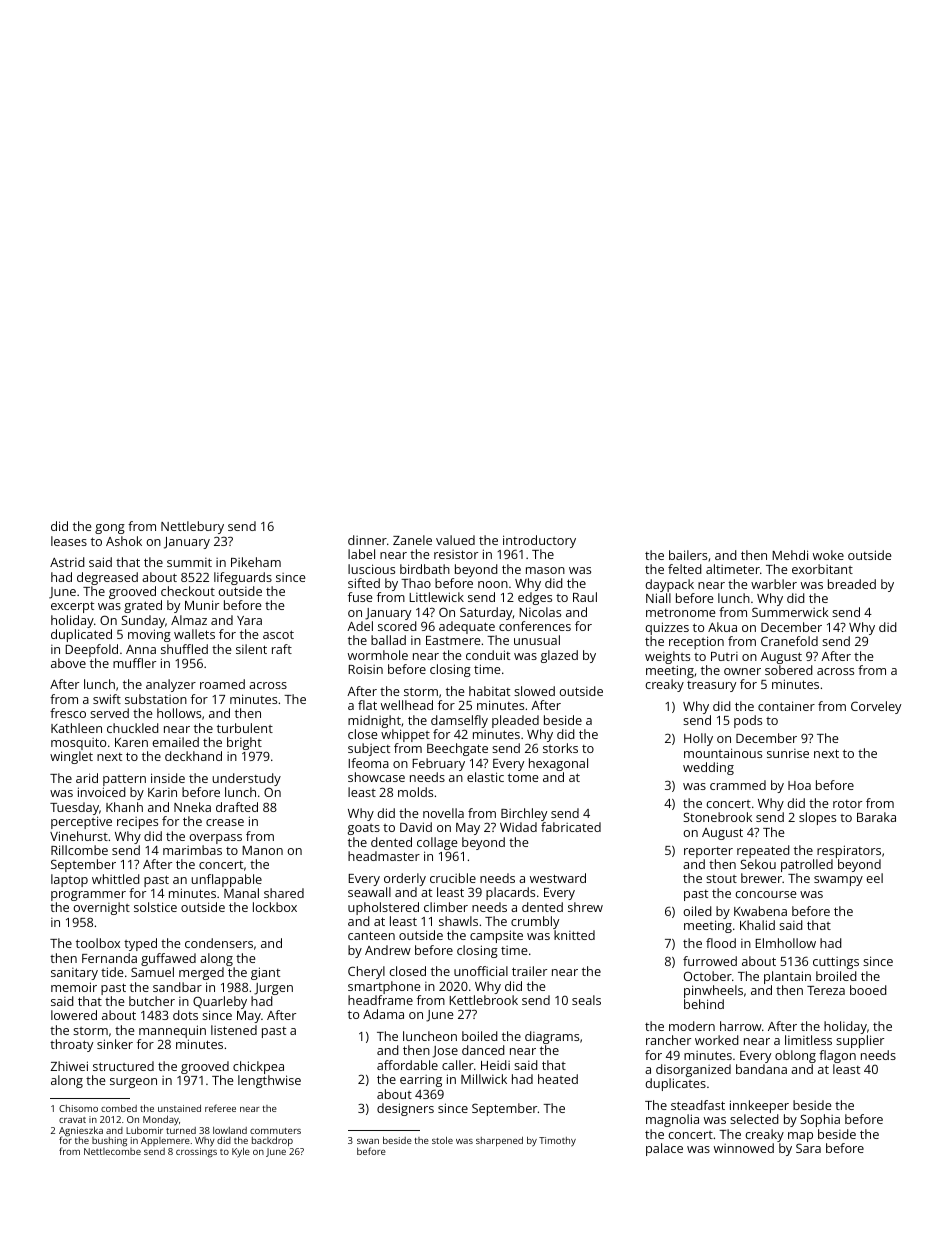  Describe the element at coordinates (742, 671) in the screenshot. I see `owner` at that location.
